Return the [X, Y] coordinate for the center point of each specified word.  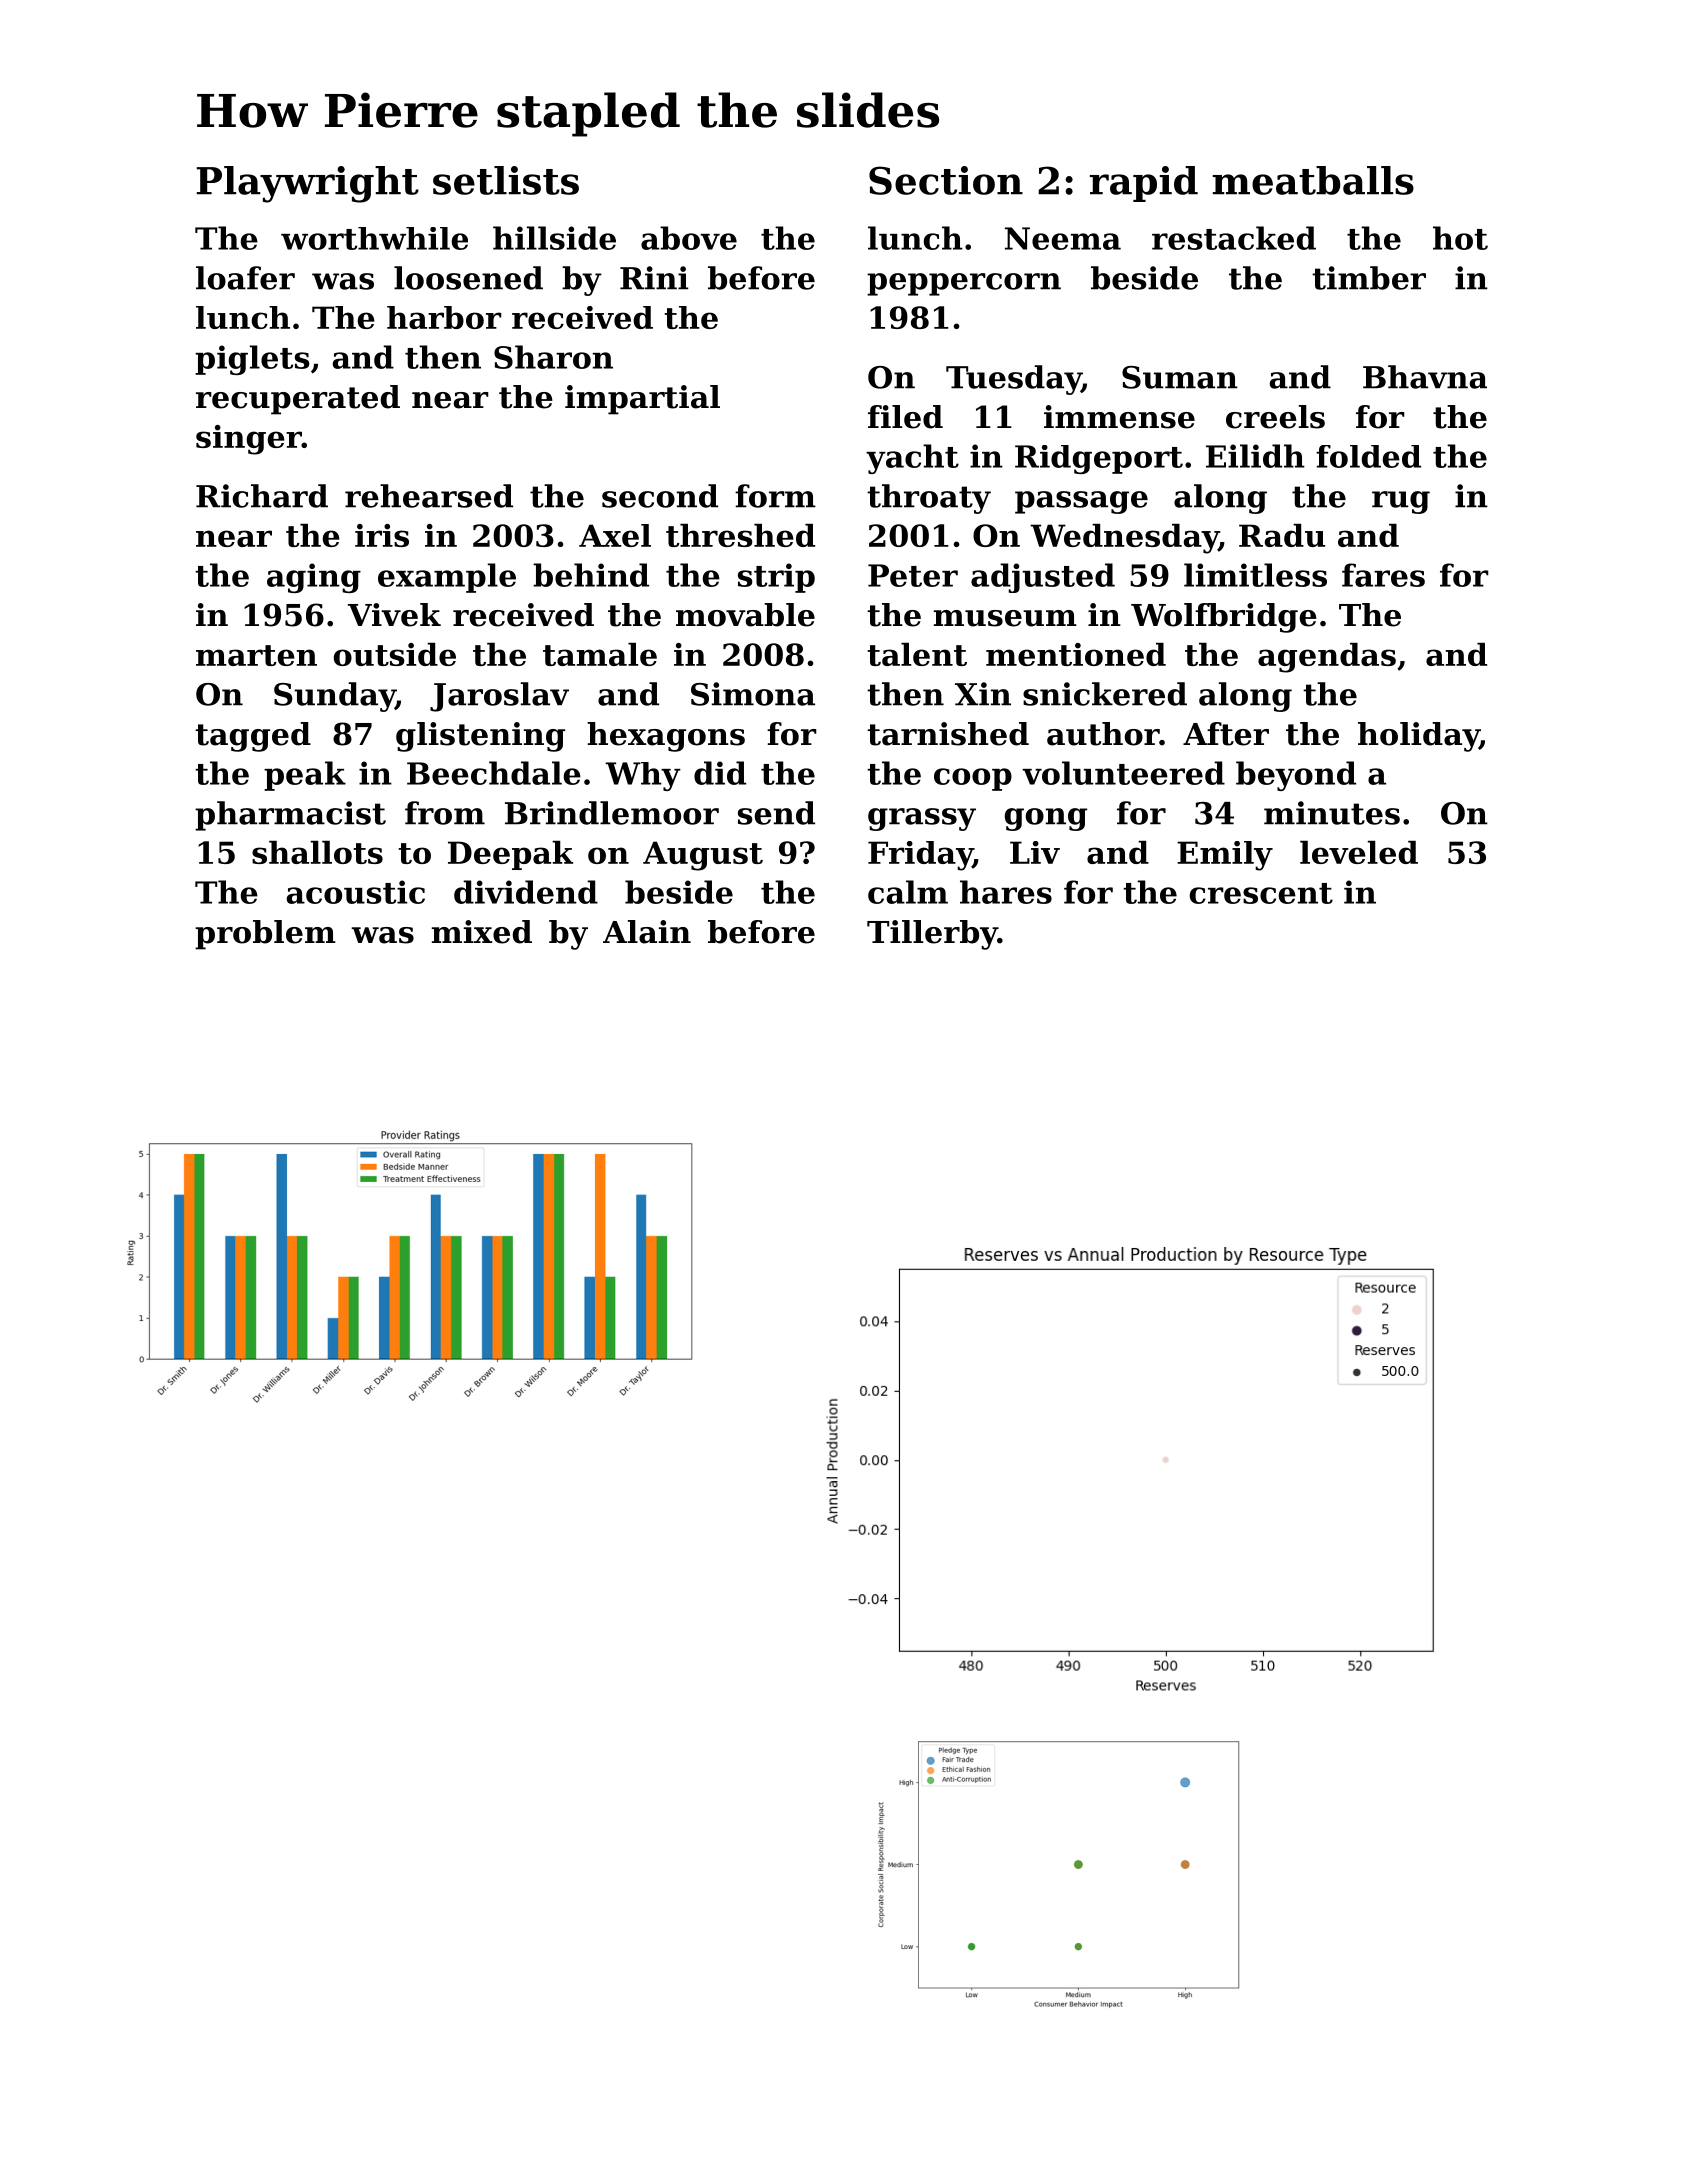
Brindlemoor [612, 813]
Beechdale [494, 773]
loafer [245, 278]
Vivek [394, 615]
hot [1460, 238]
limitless [1255, 575]
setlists [506, 180]
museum [1005, 618]
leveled [1359, 852]
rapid [1144, 184]
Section [946, 180]
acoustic [356, 892]
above [689, 238]
